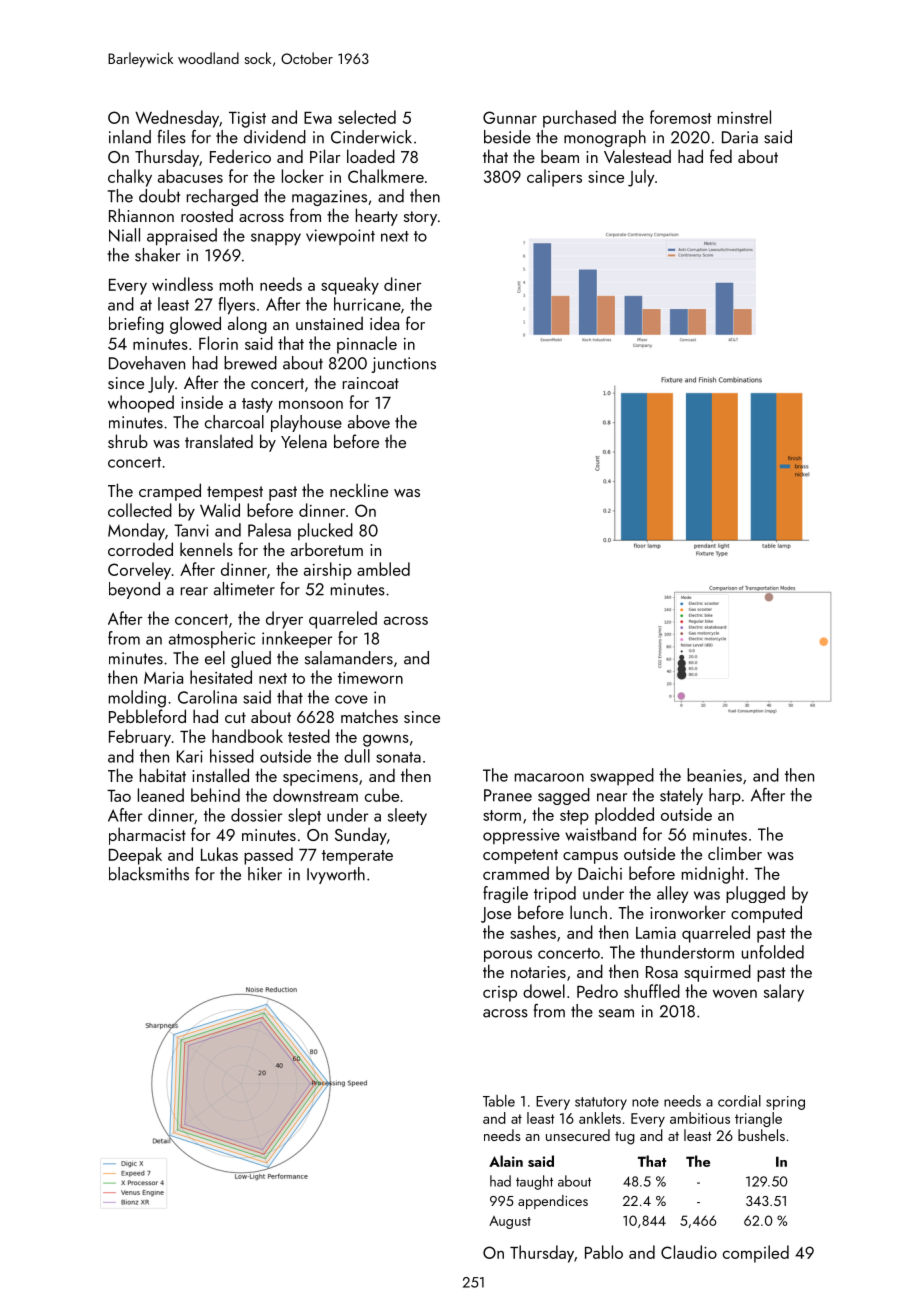 The height and width of the document is (1308, 924). Describe the element at coordinates (579, 119) in the document. I see `purchased` at that location.
